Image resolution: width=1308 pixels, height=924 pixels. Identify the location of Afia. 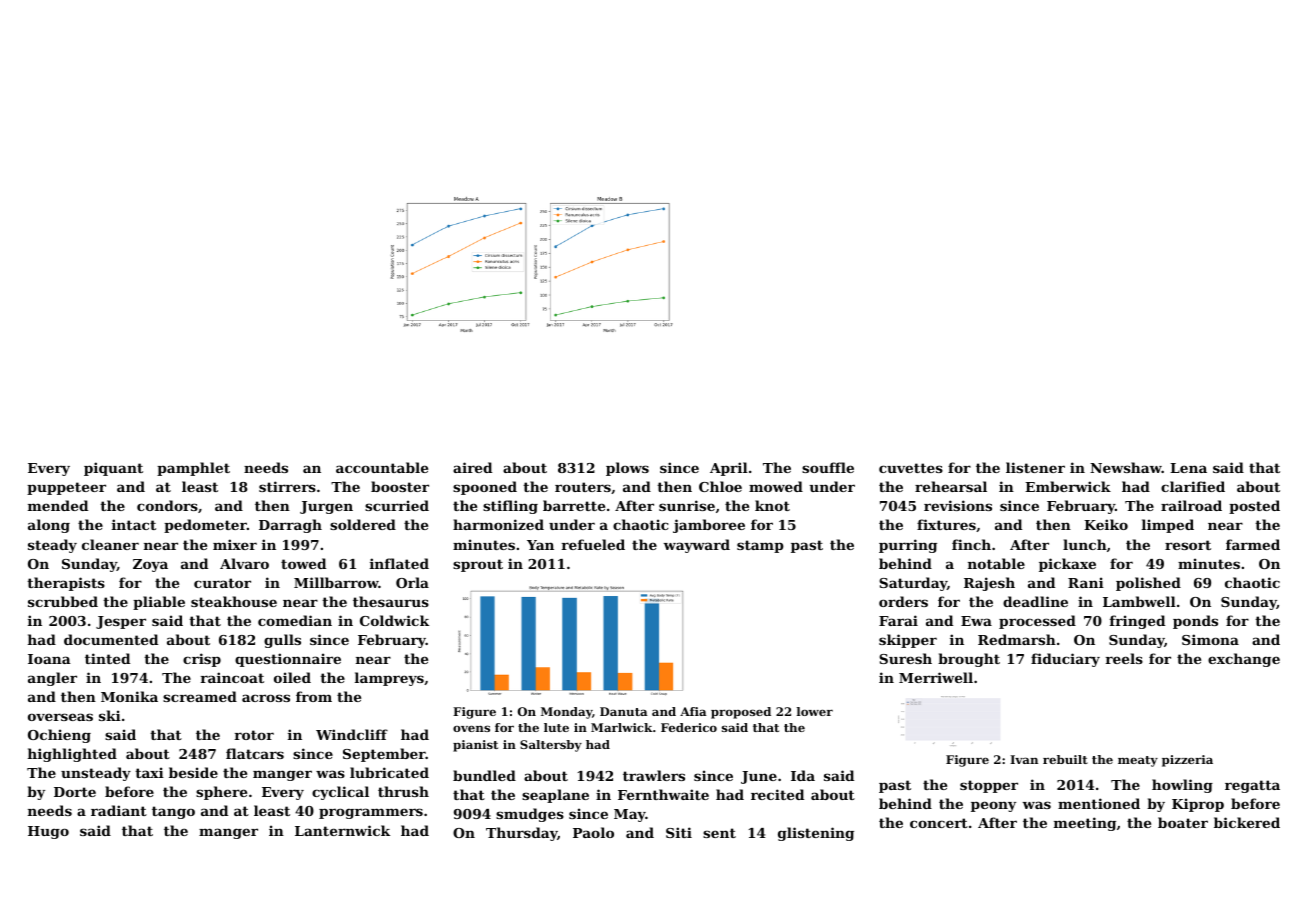
(693, 711).
